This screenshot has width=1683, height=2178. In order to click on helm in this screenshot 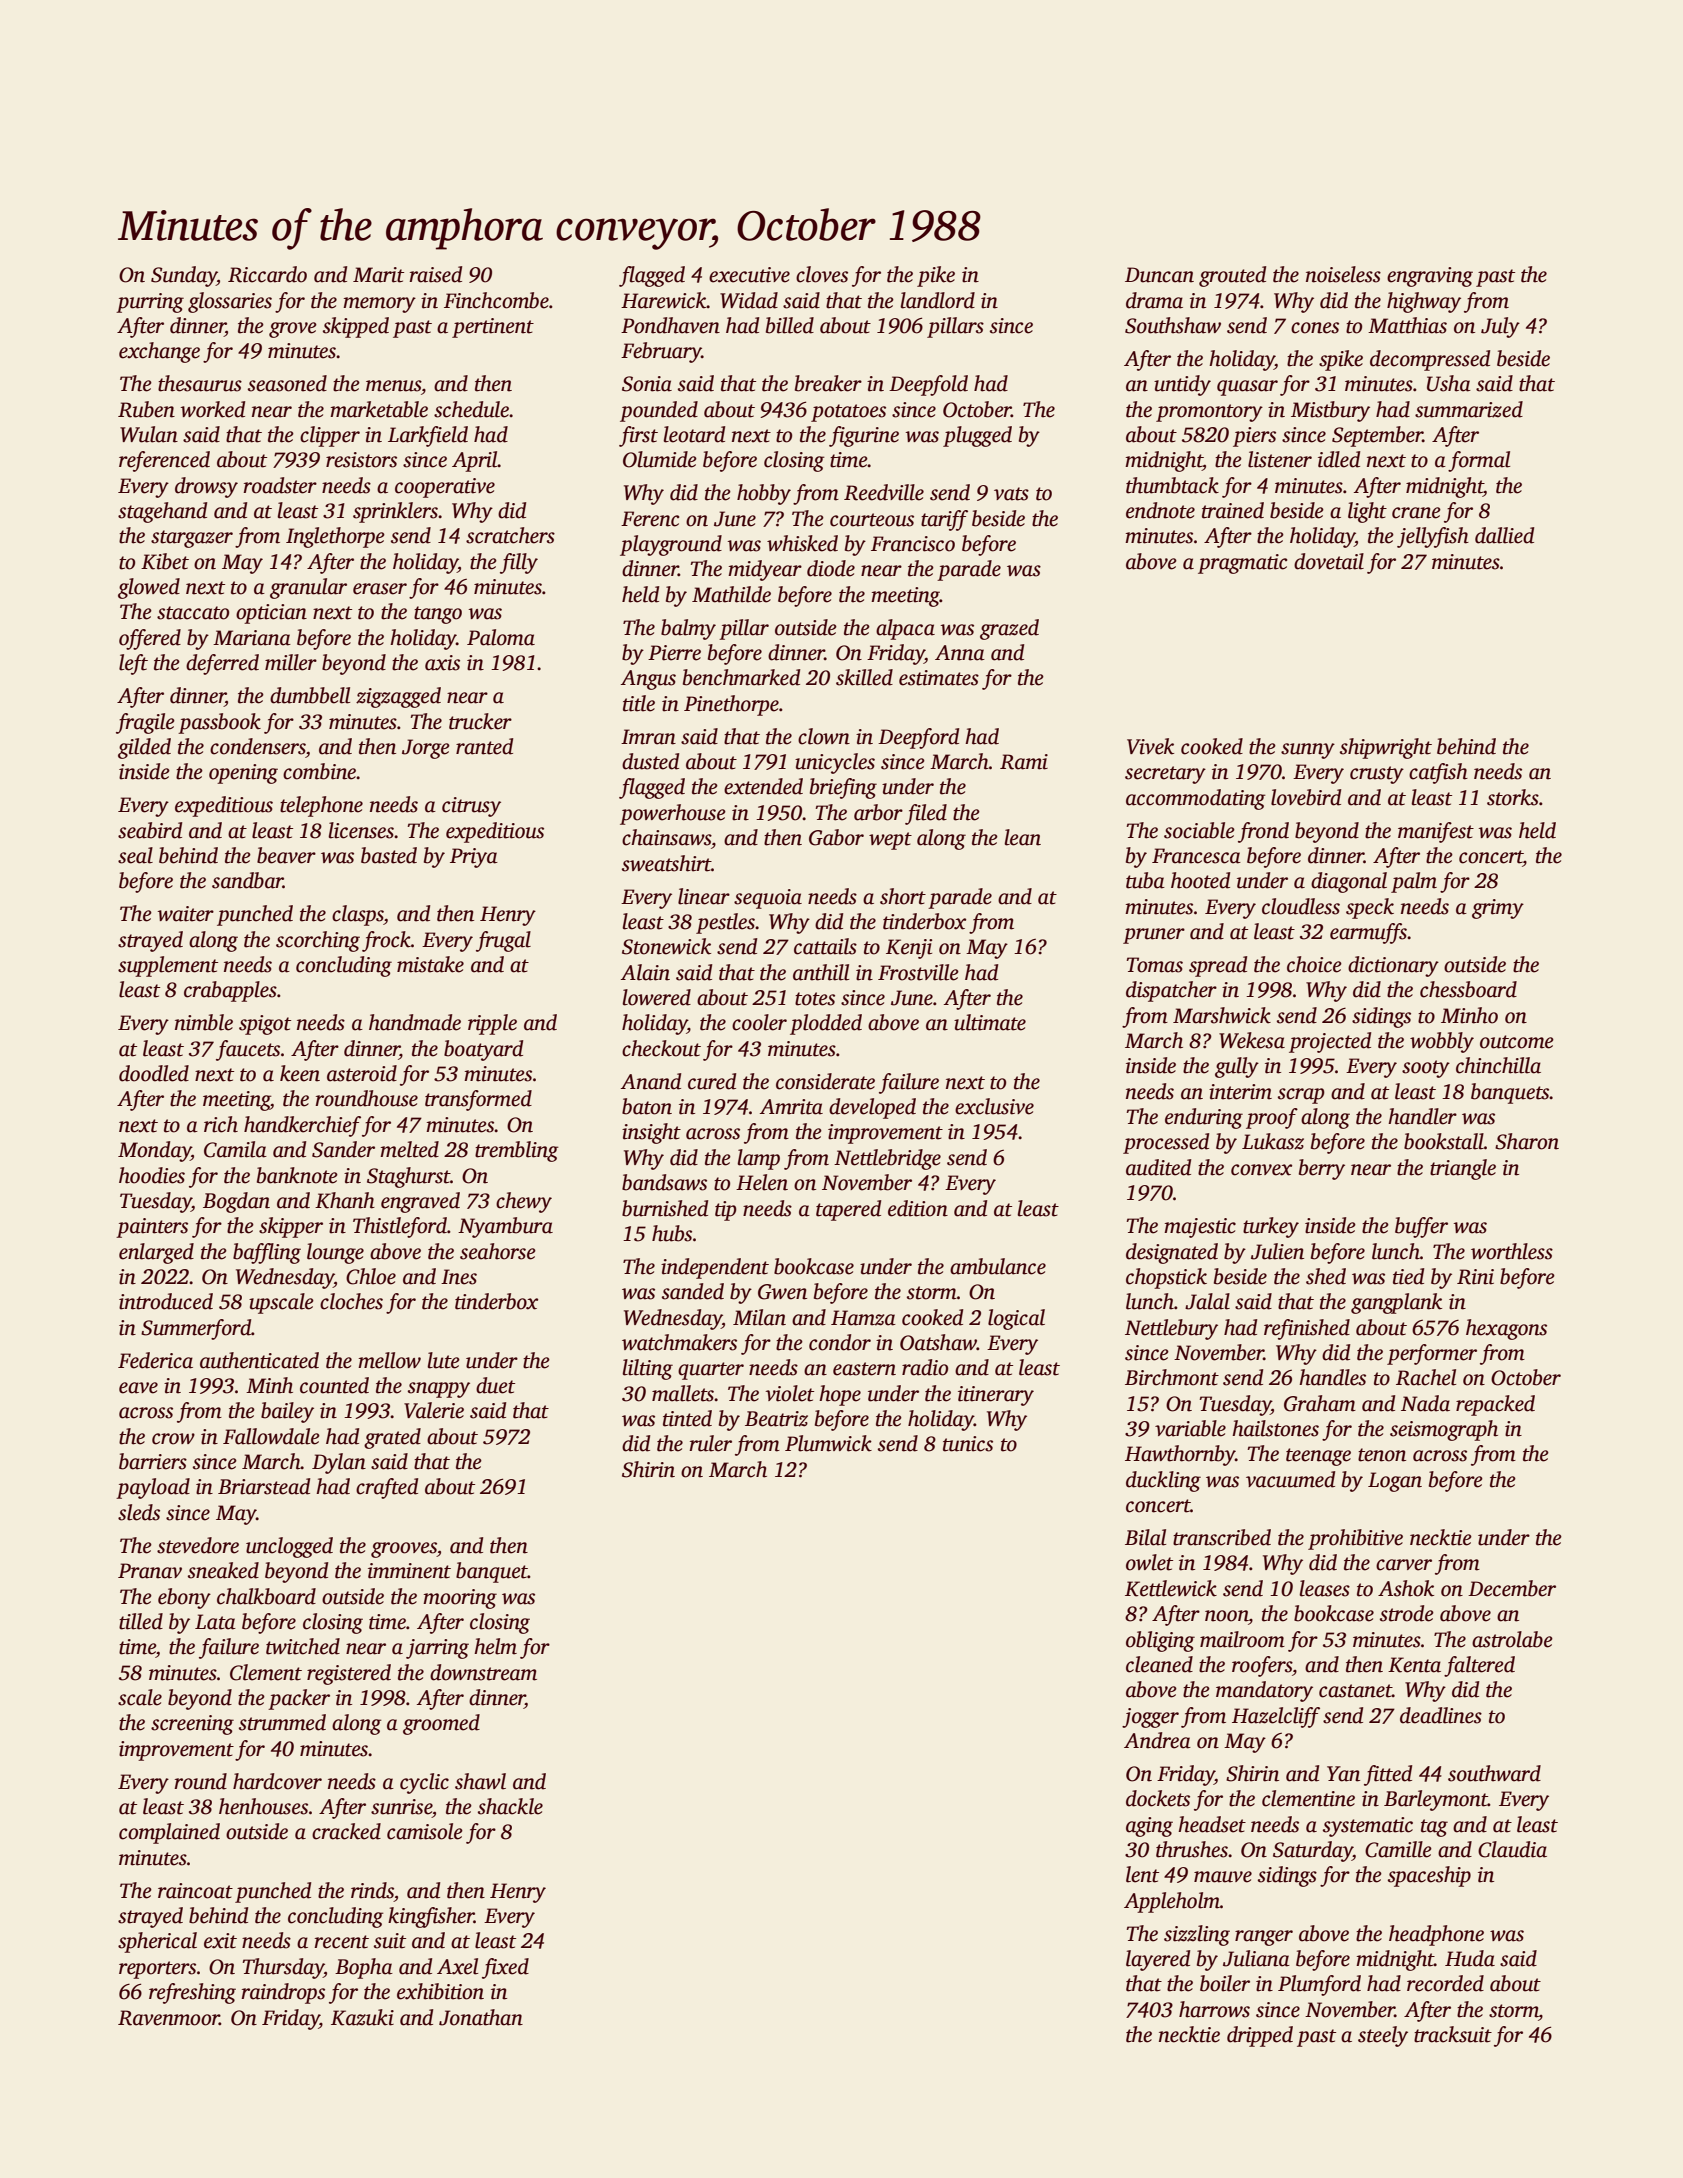, I will do `click(495, 1646)`.
